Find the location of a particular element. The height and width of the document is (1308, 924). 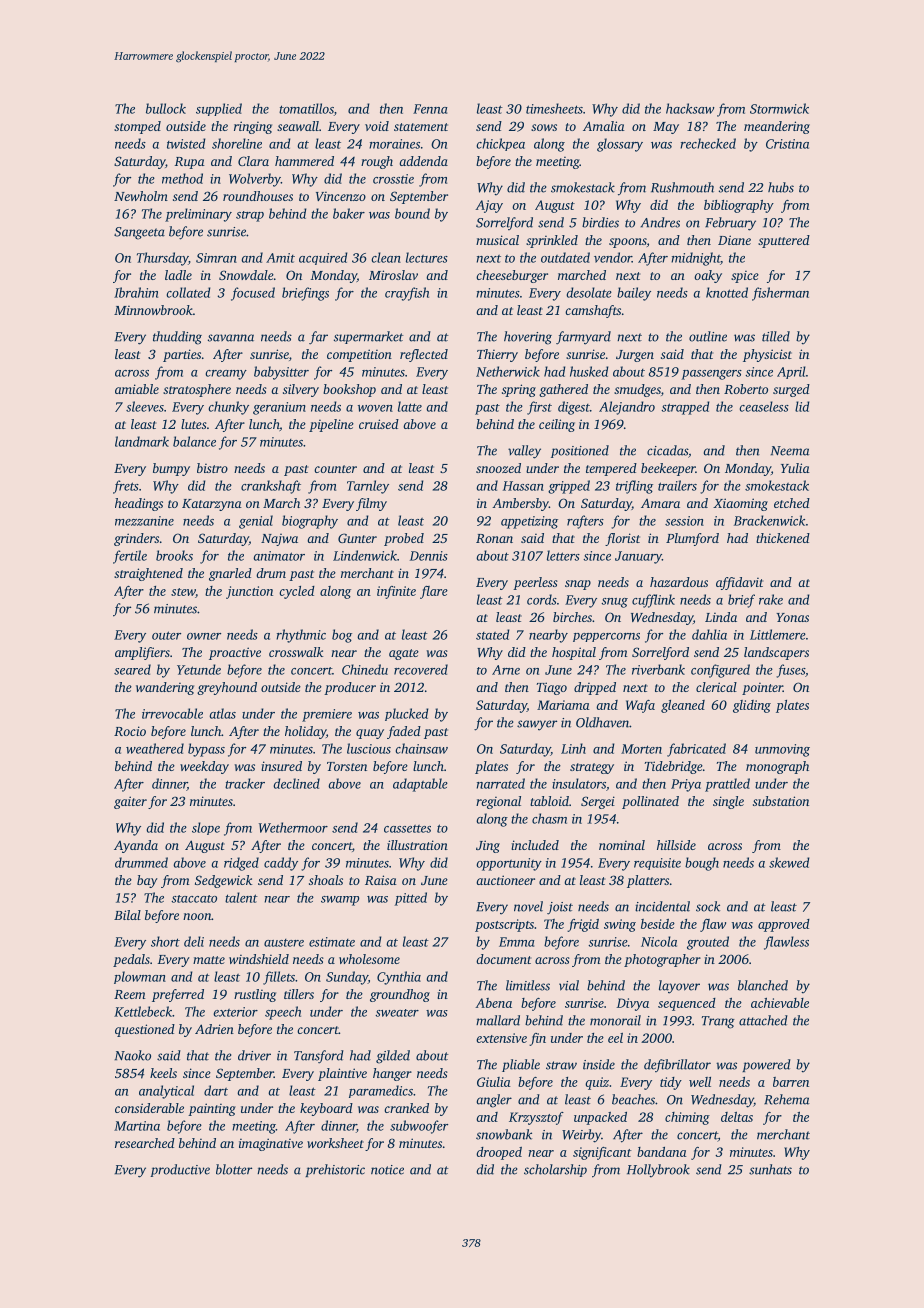

productive is located at coordinates (180, 1170).
